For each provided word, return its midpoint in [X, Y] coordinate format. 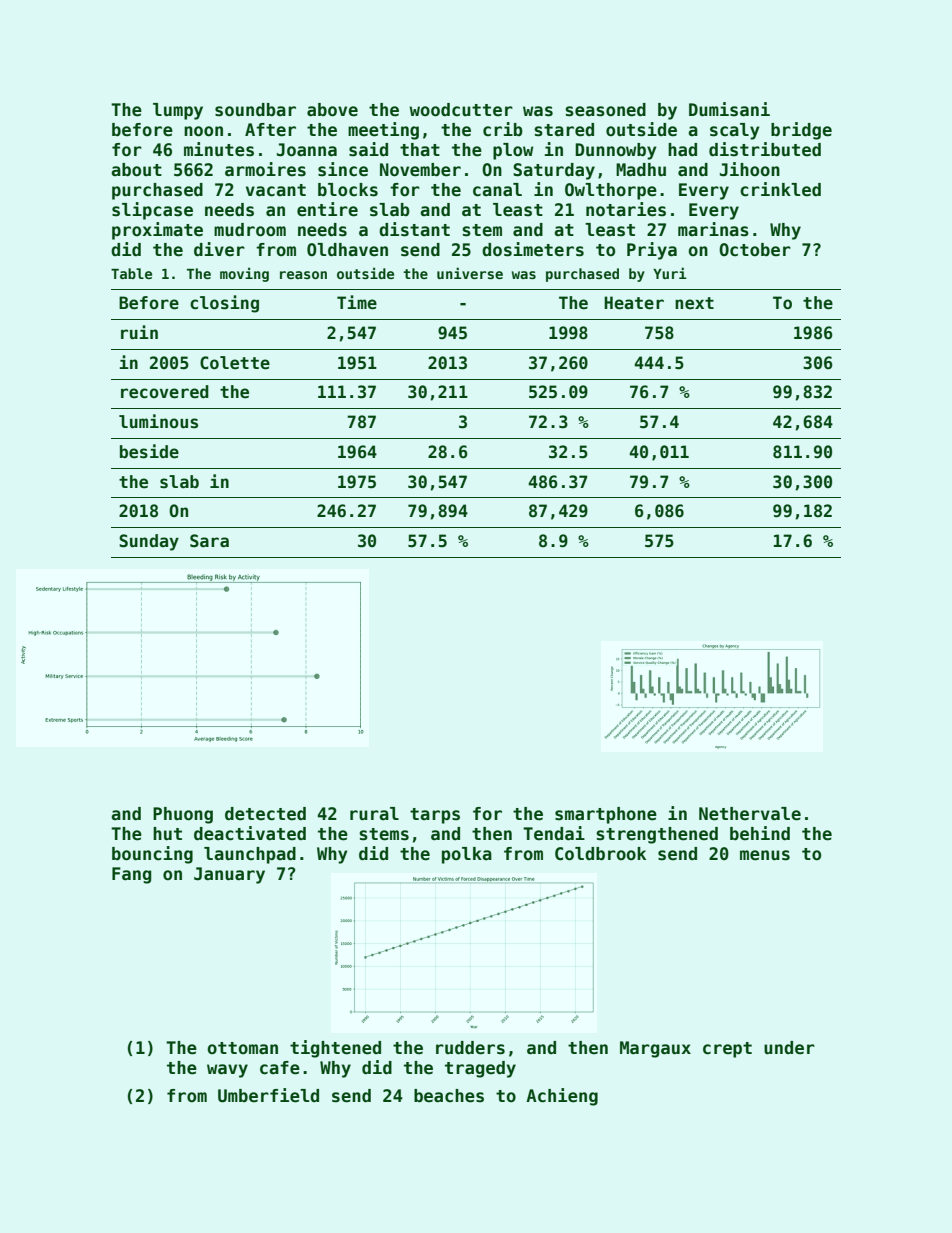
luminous [158, 421]
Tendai [554, 833]
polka [467, 855]
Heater [634, 303]
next [694, 303]
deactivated [250, 833]
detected [265, 814]
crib [503, 129]
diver [219, 249]
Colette [235, 363]
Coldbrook [600, 854]
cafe [280, 1068]
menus [765, 855]
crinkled [780, 189]
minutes [219, 149]
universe [470, 273]
